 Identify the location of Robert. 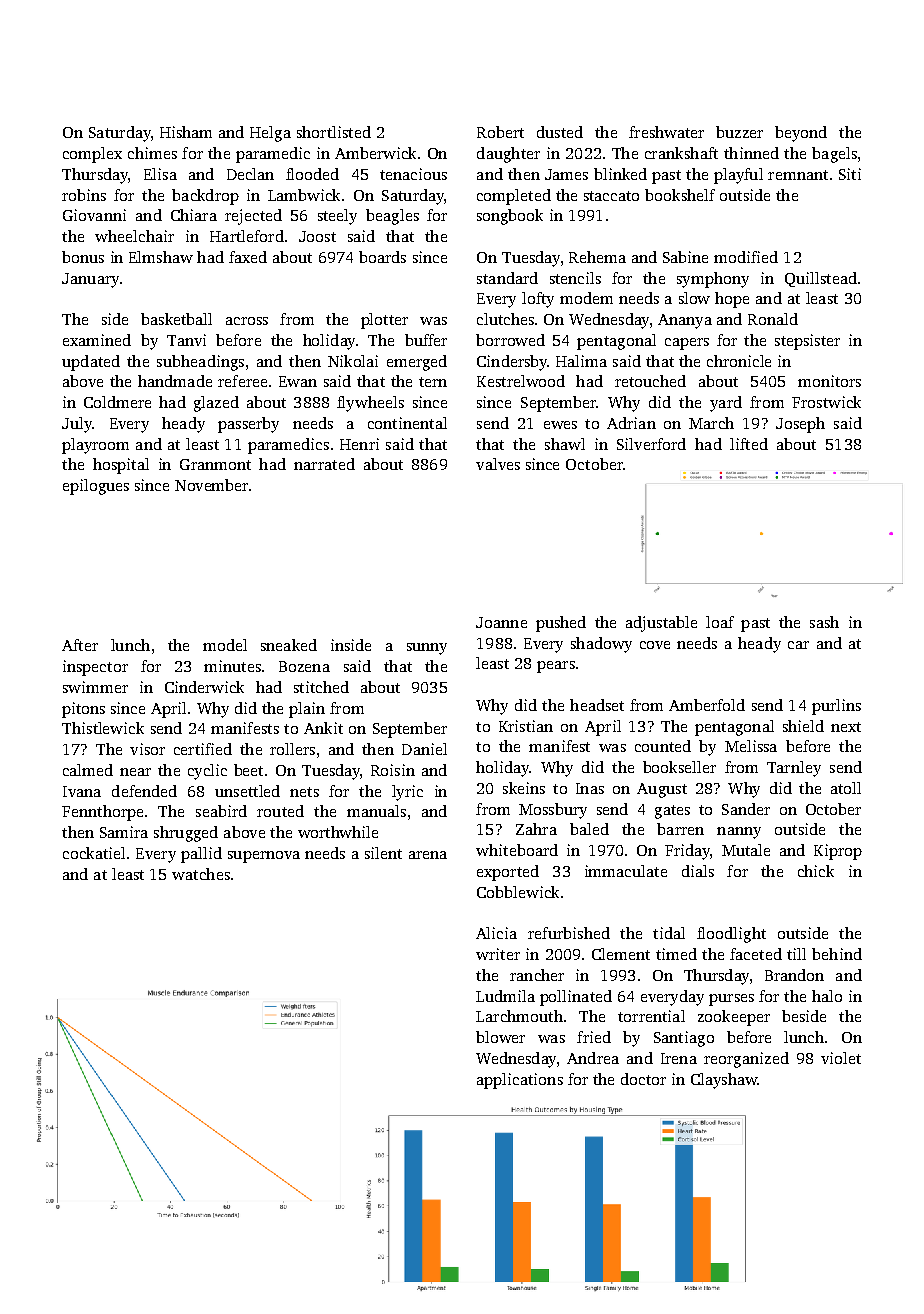
(500, 132).
